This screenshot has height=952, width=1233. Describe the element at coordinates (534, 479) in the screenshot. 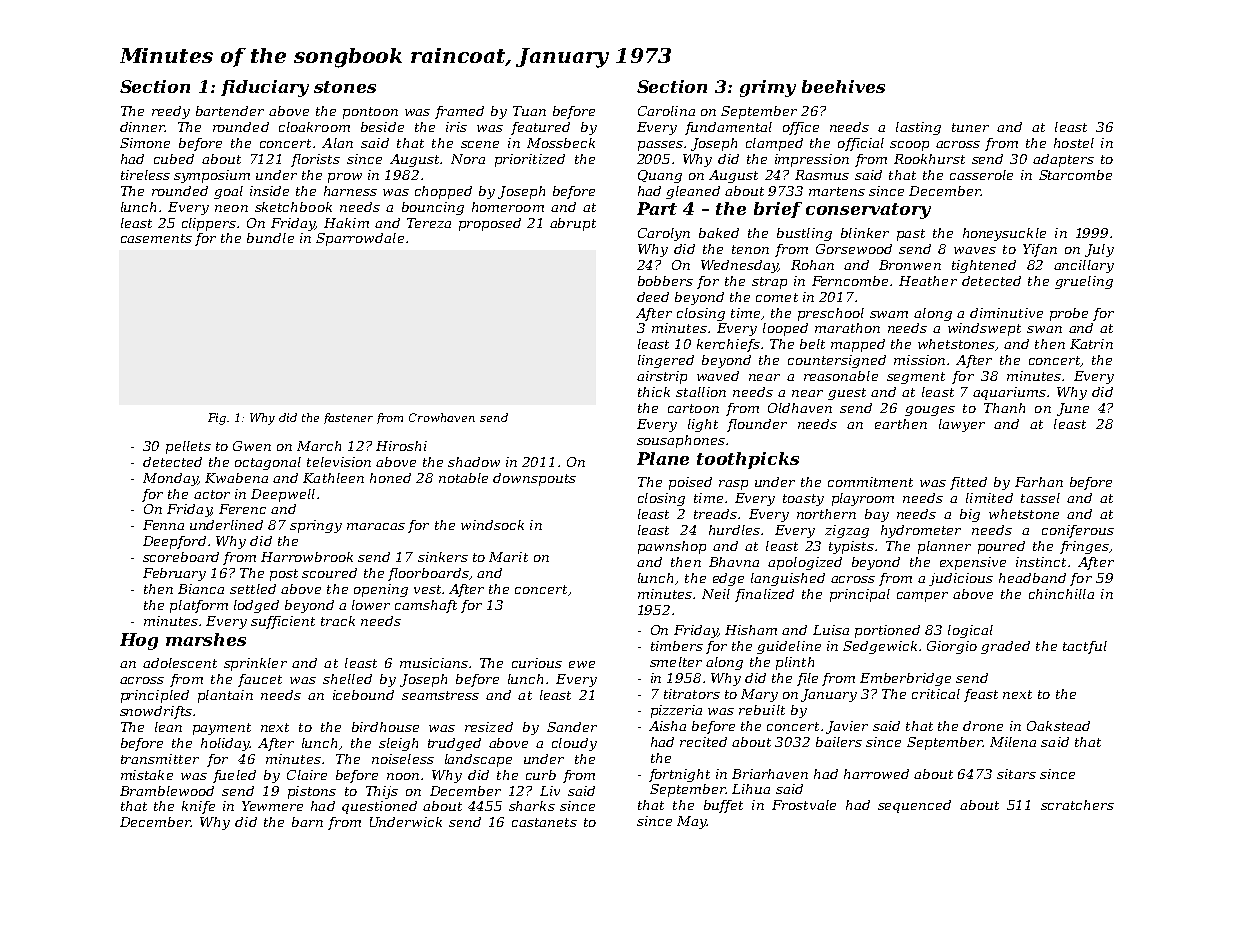

I see `downspouts` at that location.
